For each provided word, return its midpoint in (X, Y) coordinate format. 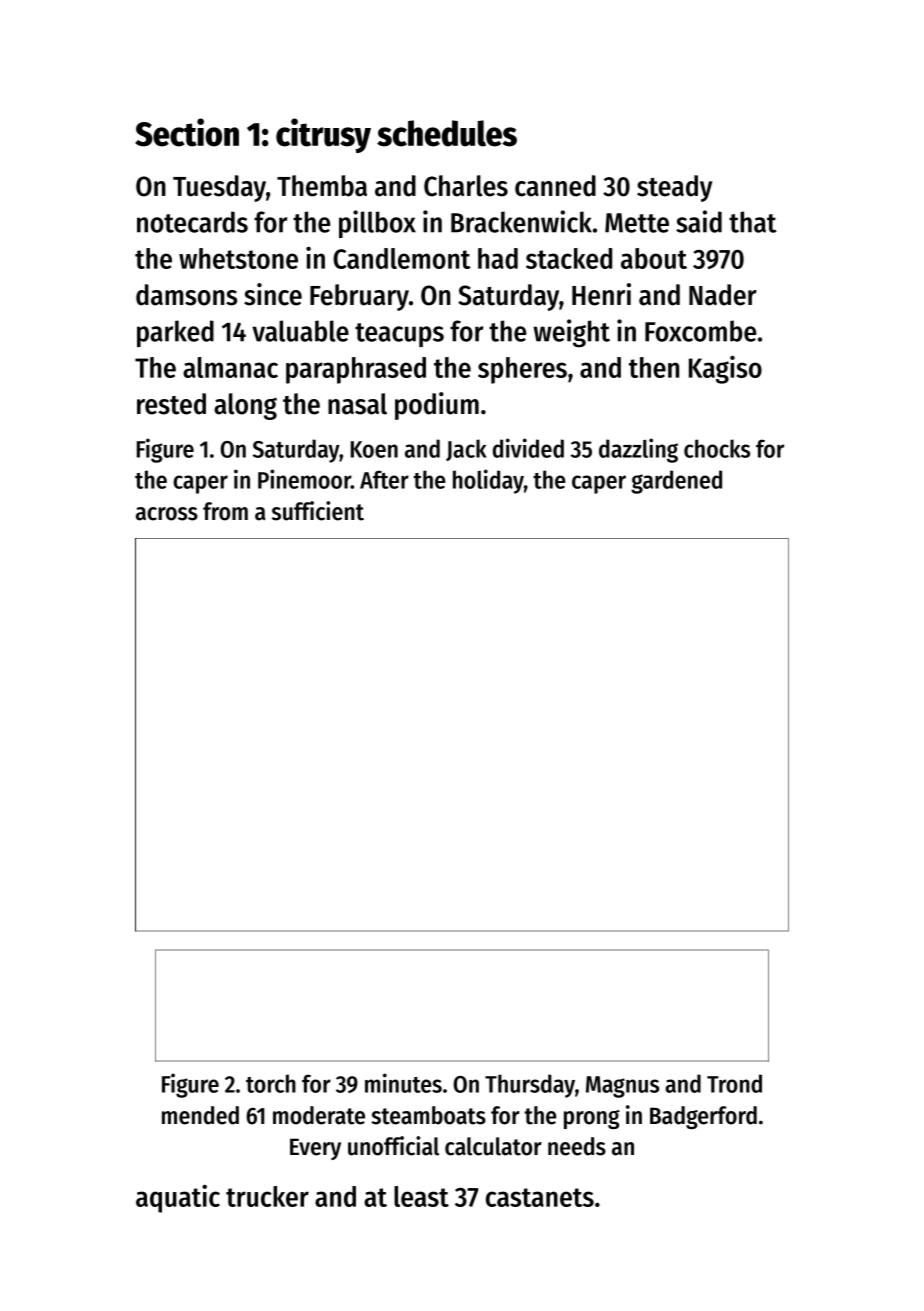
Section (187, 132)
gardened (676, 482)
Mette (637, 223)
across (167, 514)
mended (200, 1115)
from (225, 511)
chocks (717, 448)
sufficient (318, 511)
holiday (488, 481)
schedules (447, 133)
